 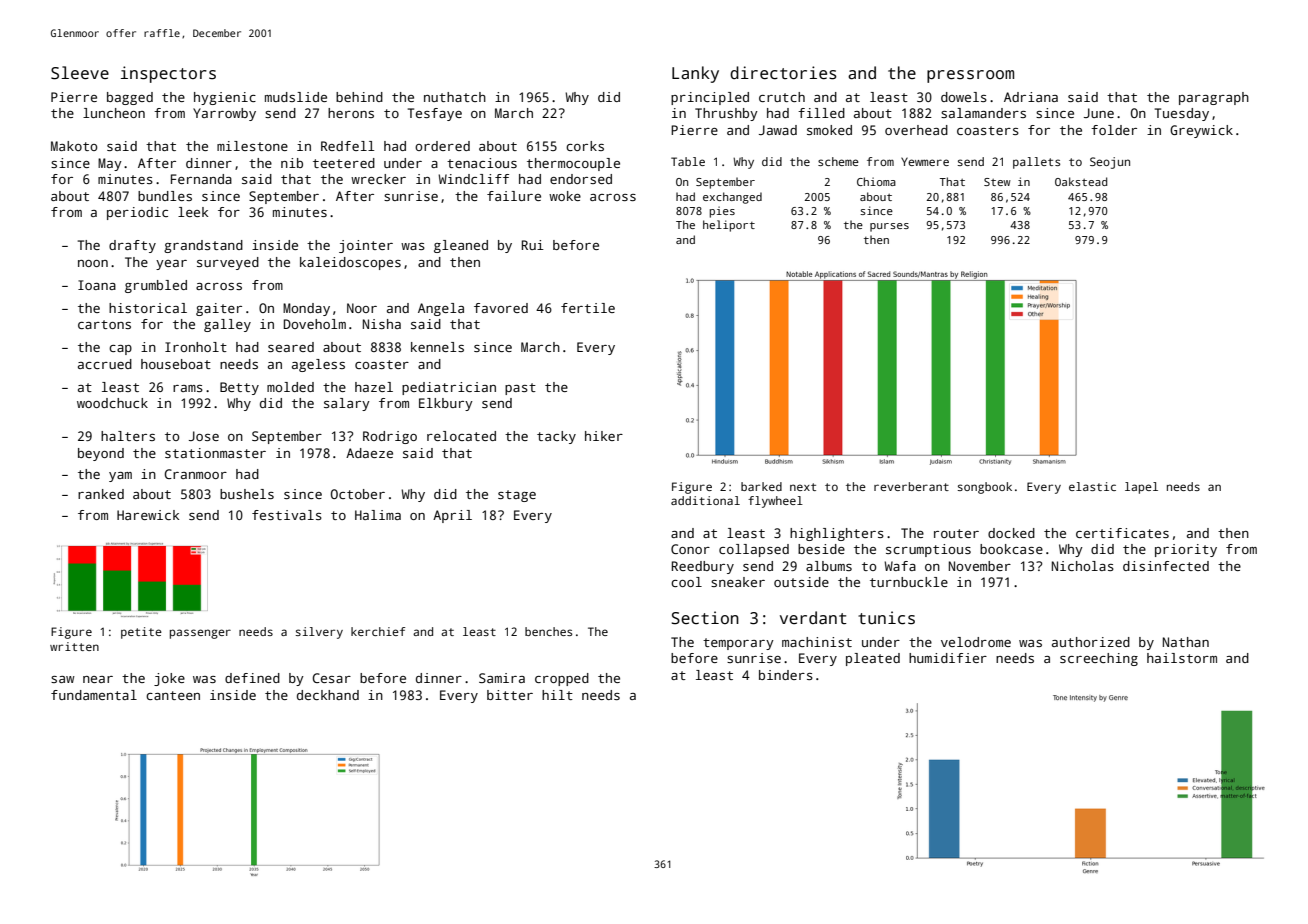 What do you see at coordinates (112, 403) in the page?
I see `woodchuck` at bounding box center [112, 403].
